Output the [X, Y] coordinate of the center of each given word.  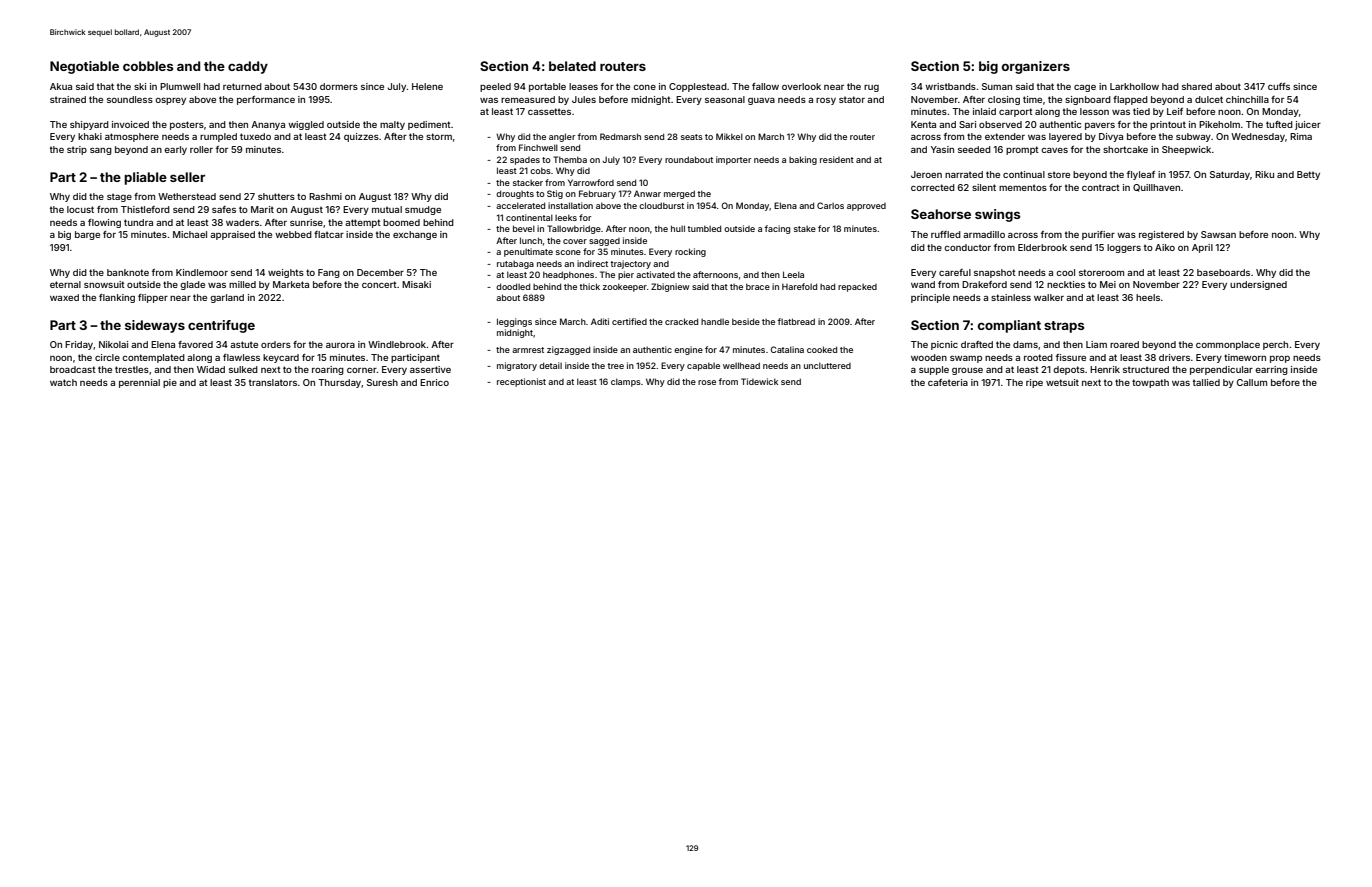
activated [655, 274]
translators [273, 382]
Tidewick [759, 381]
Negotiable [84, 67]
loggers [1124, 248]
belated [572, 66]
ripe [1034, 383]
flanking [117, 298]
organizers [1036, 67]
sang [101, 151]
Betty [1308, 175]
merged [679, 194]
